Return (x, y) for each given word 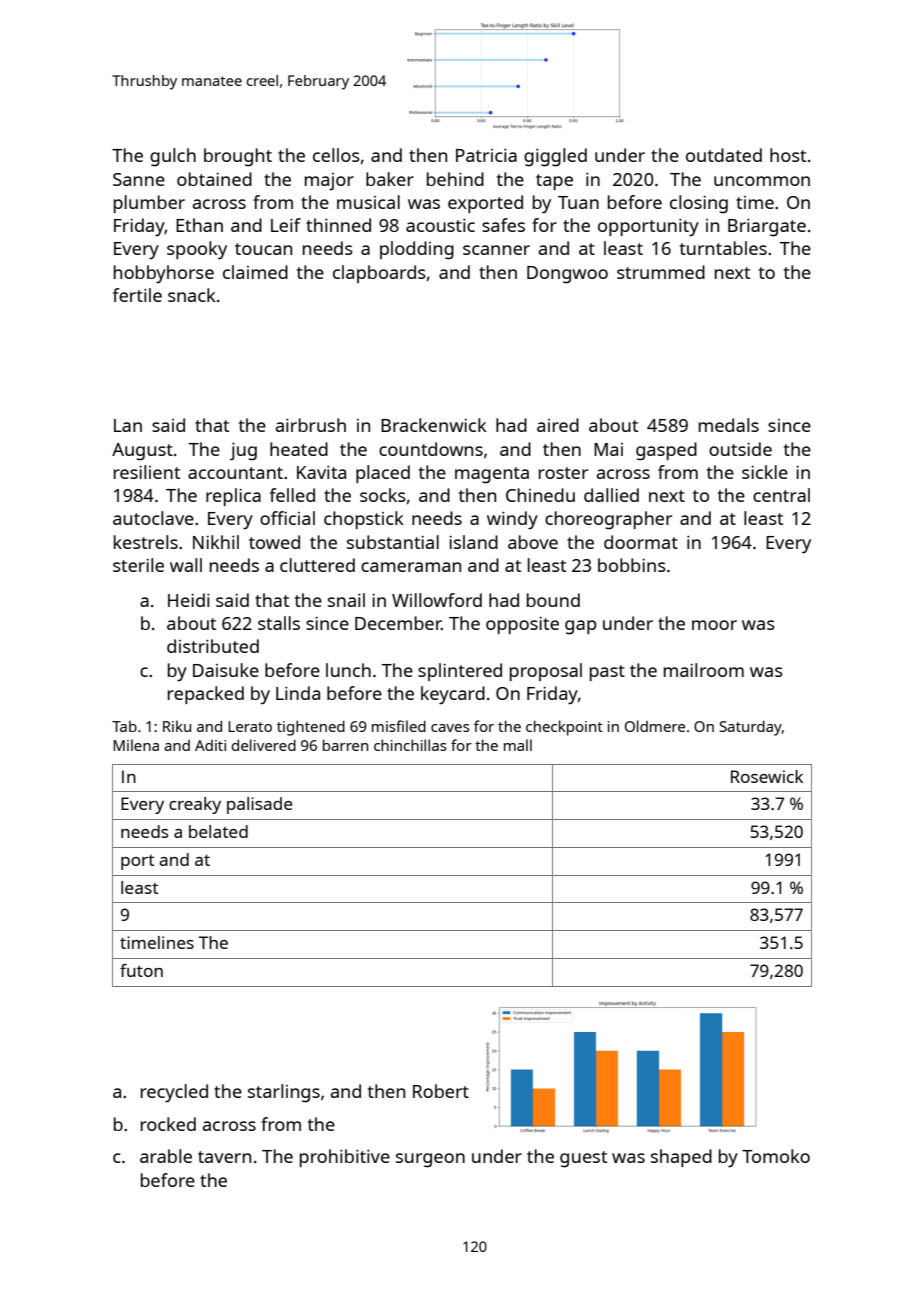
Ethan (199, 225)
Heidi (189, 600)
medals (729, 425)
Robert (441, 1091)
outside (740, 449)
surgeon (430, 1160)
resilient (147, 472)
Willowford (437, 600)
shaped (681, 1158)
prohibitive (345, 1158)
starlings (284, 1093)
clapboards (379, 274)
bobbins (632, 565)
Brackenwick (434, 425)
